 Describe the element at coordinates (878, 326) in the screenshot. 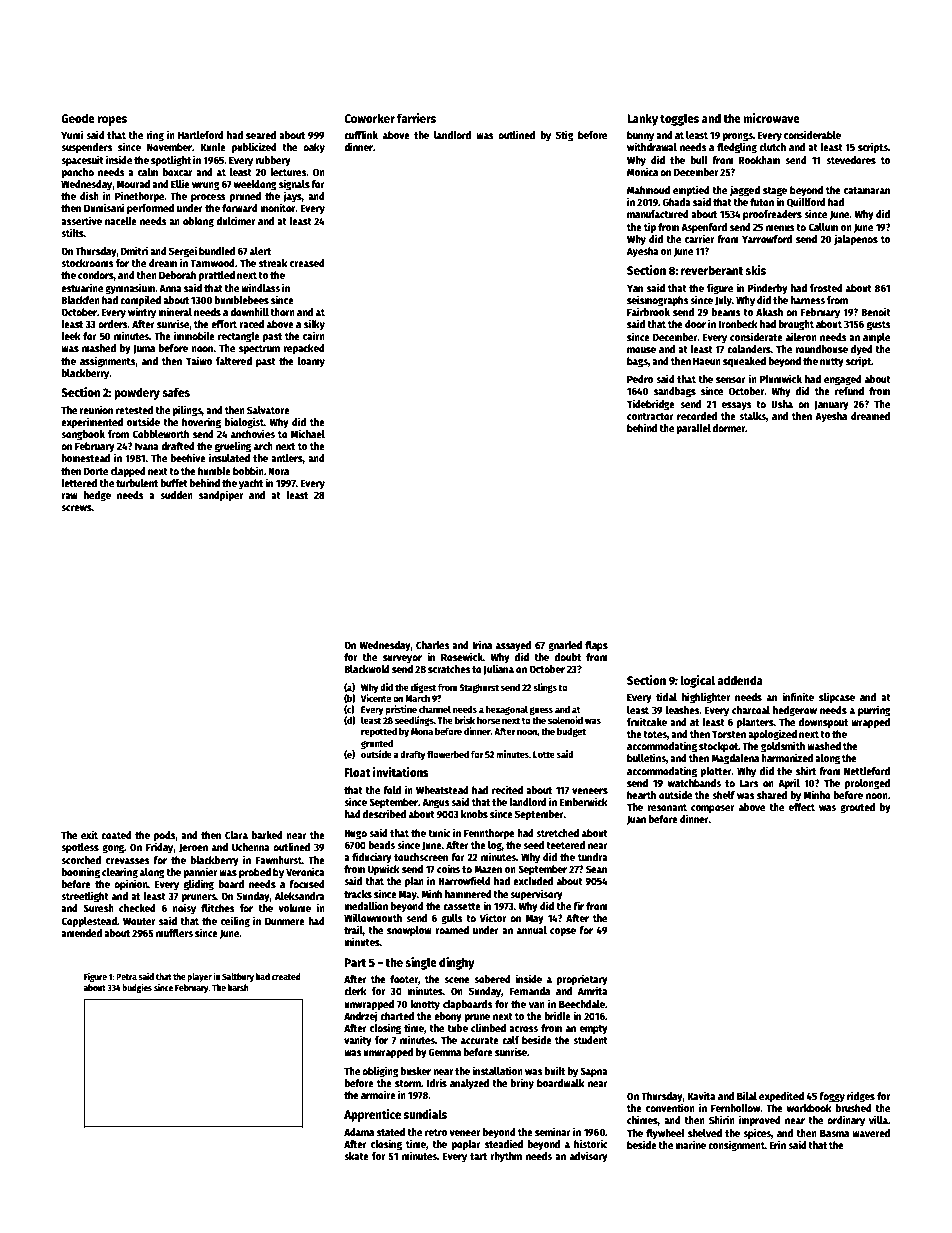

I see `gusts` at that location.
